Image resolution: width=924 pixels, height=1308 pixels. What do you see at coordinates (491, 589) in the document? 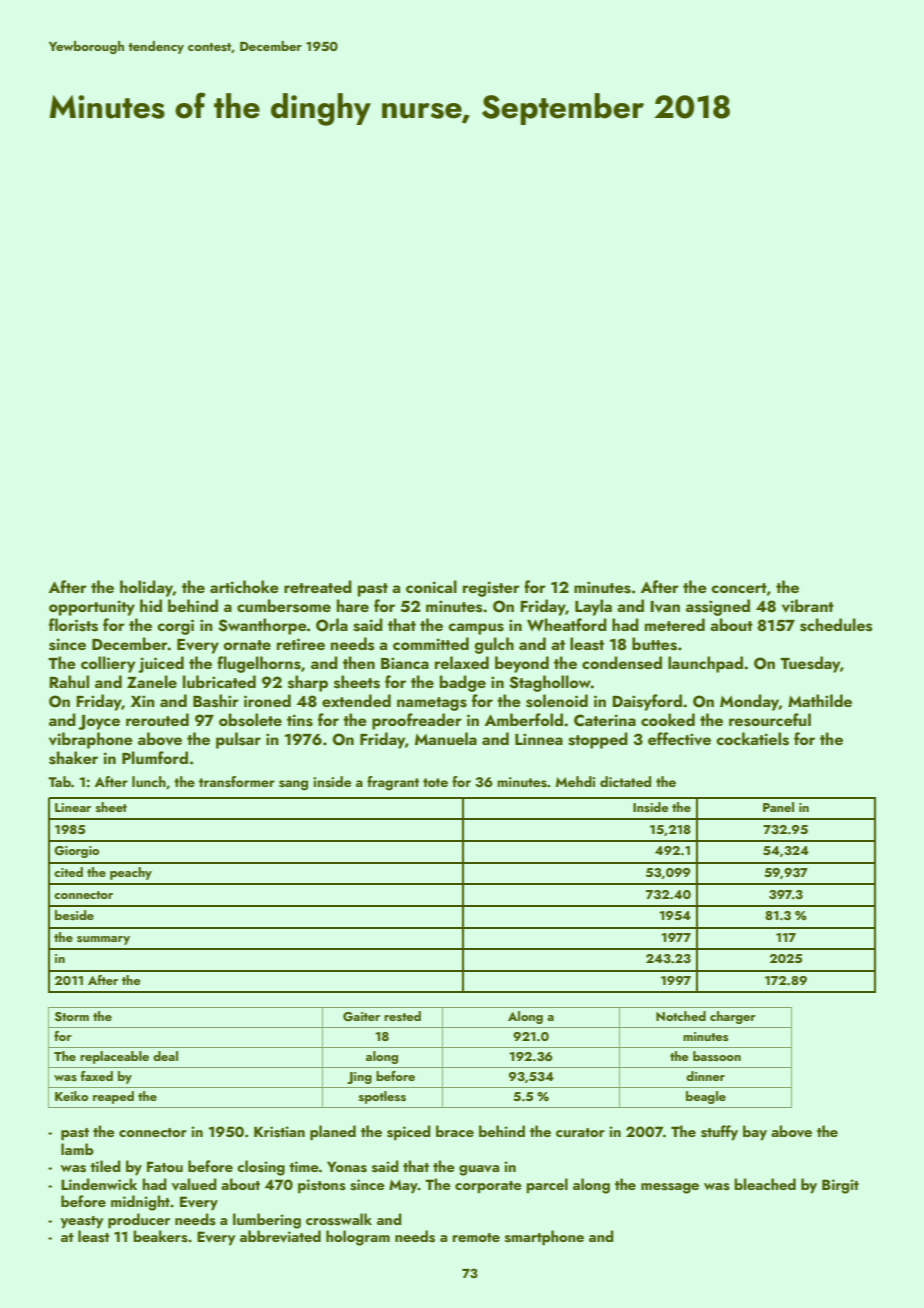
I see `register` at bounding box center [491, 589].
